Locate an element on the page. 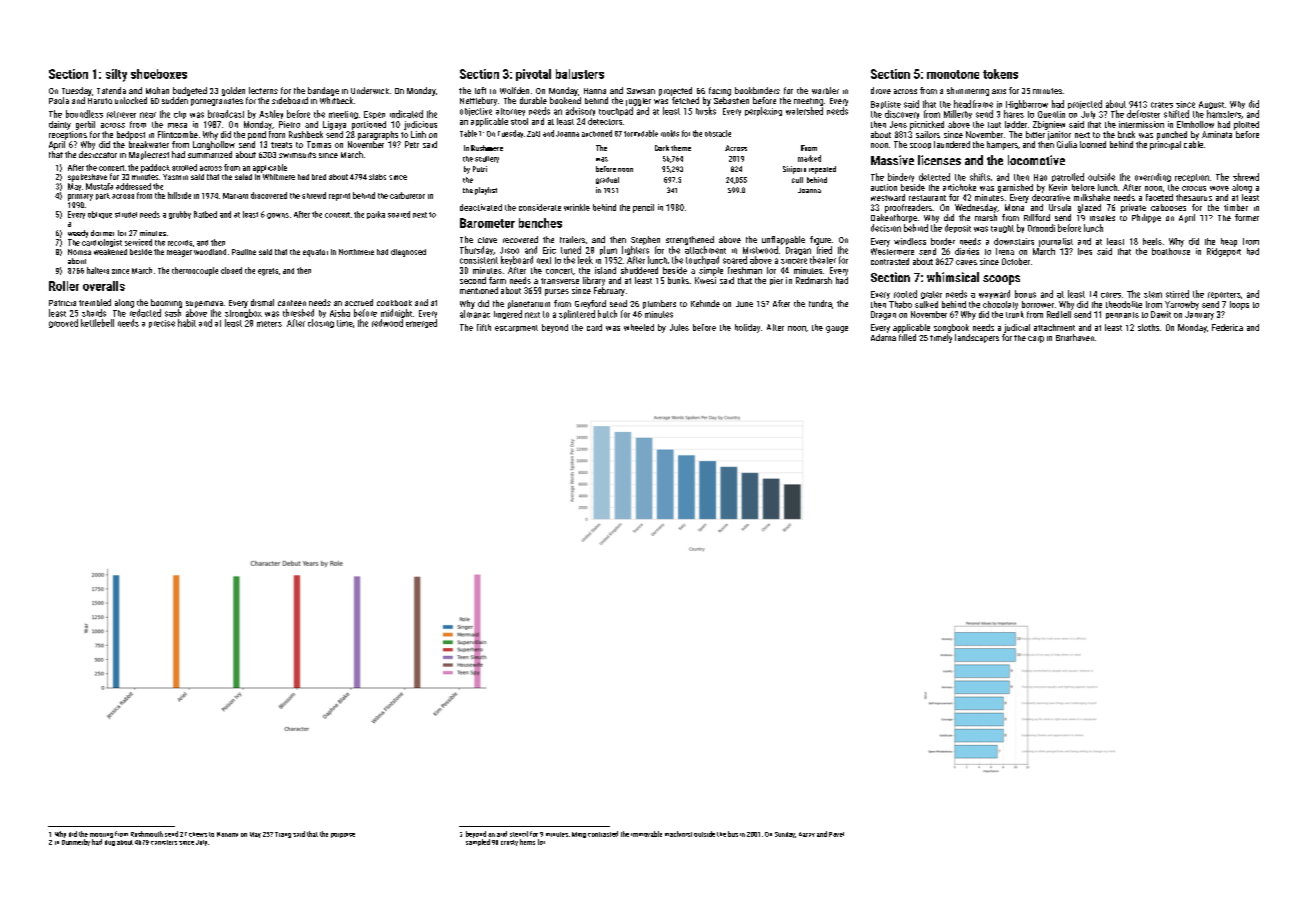 Image resolution: width=1308 pixels, height=924 pixels. wheeled is located at coordinates (639, 327).
